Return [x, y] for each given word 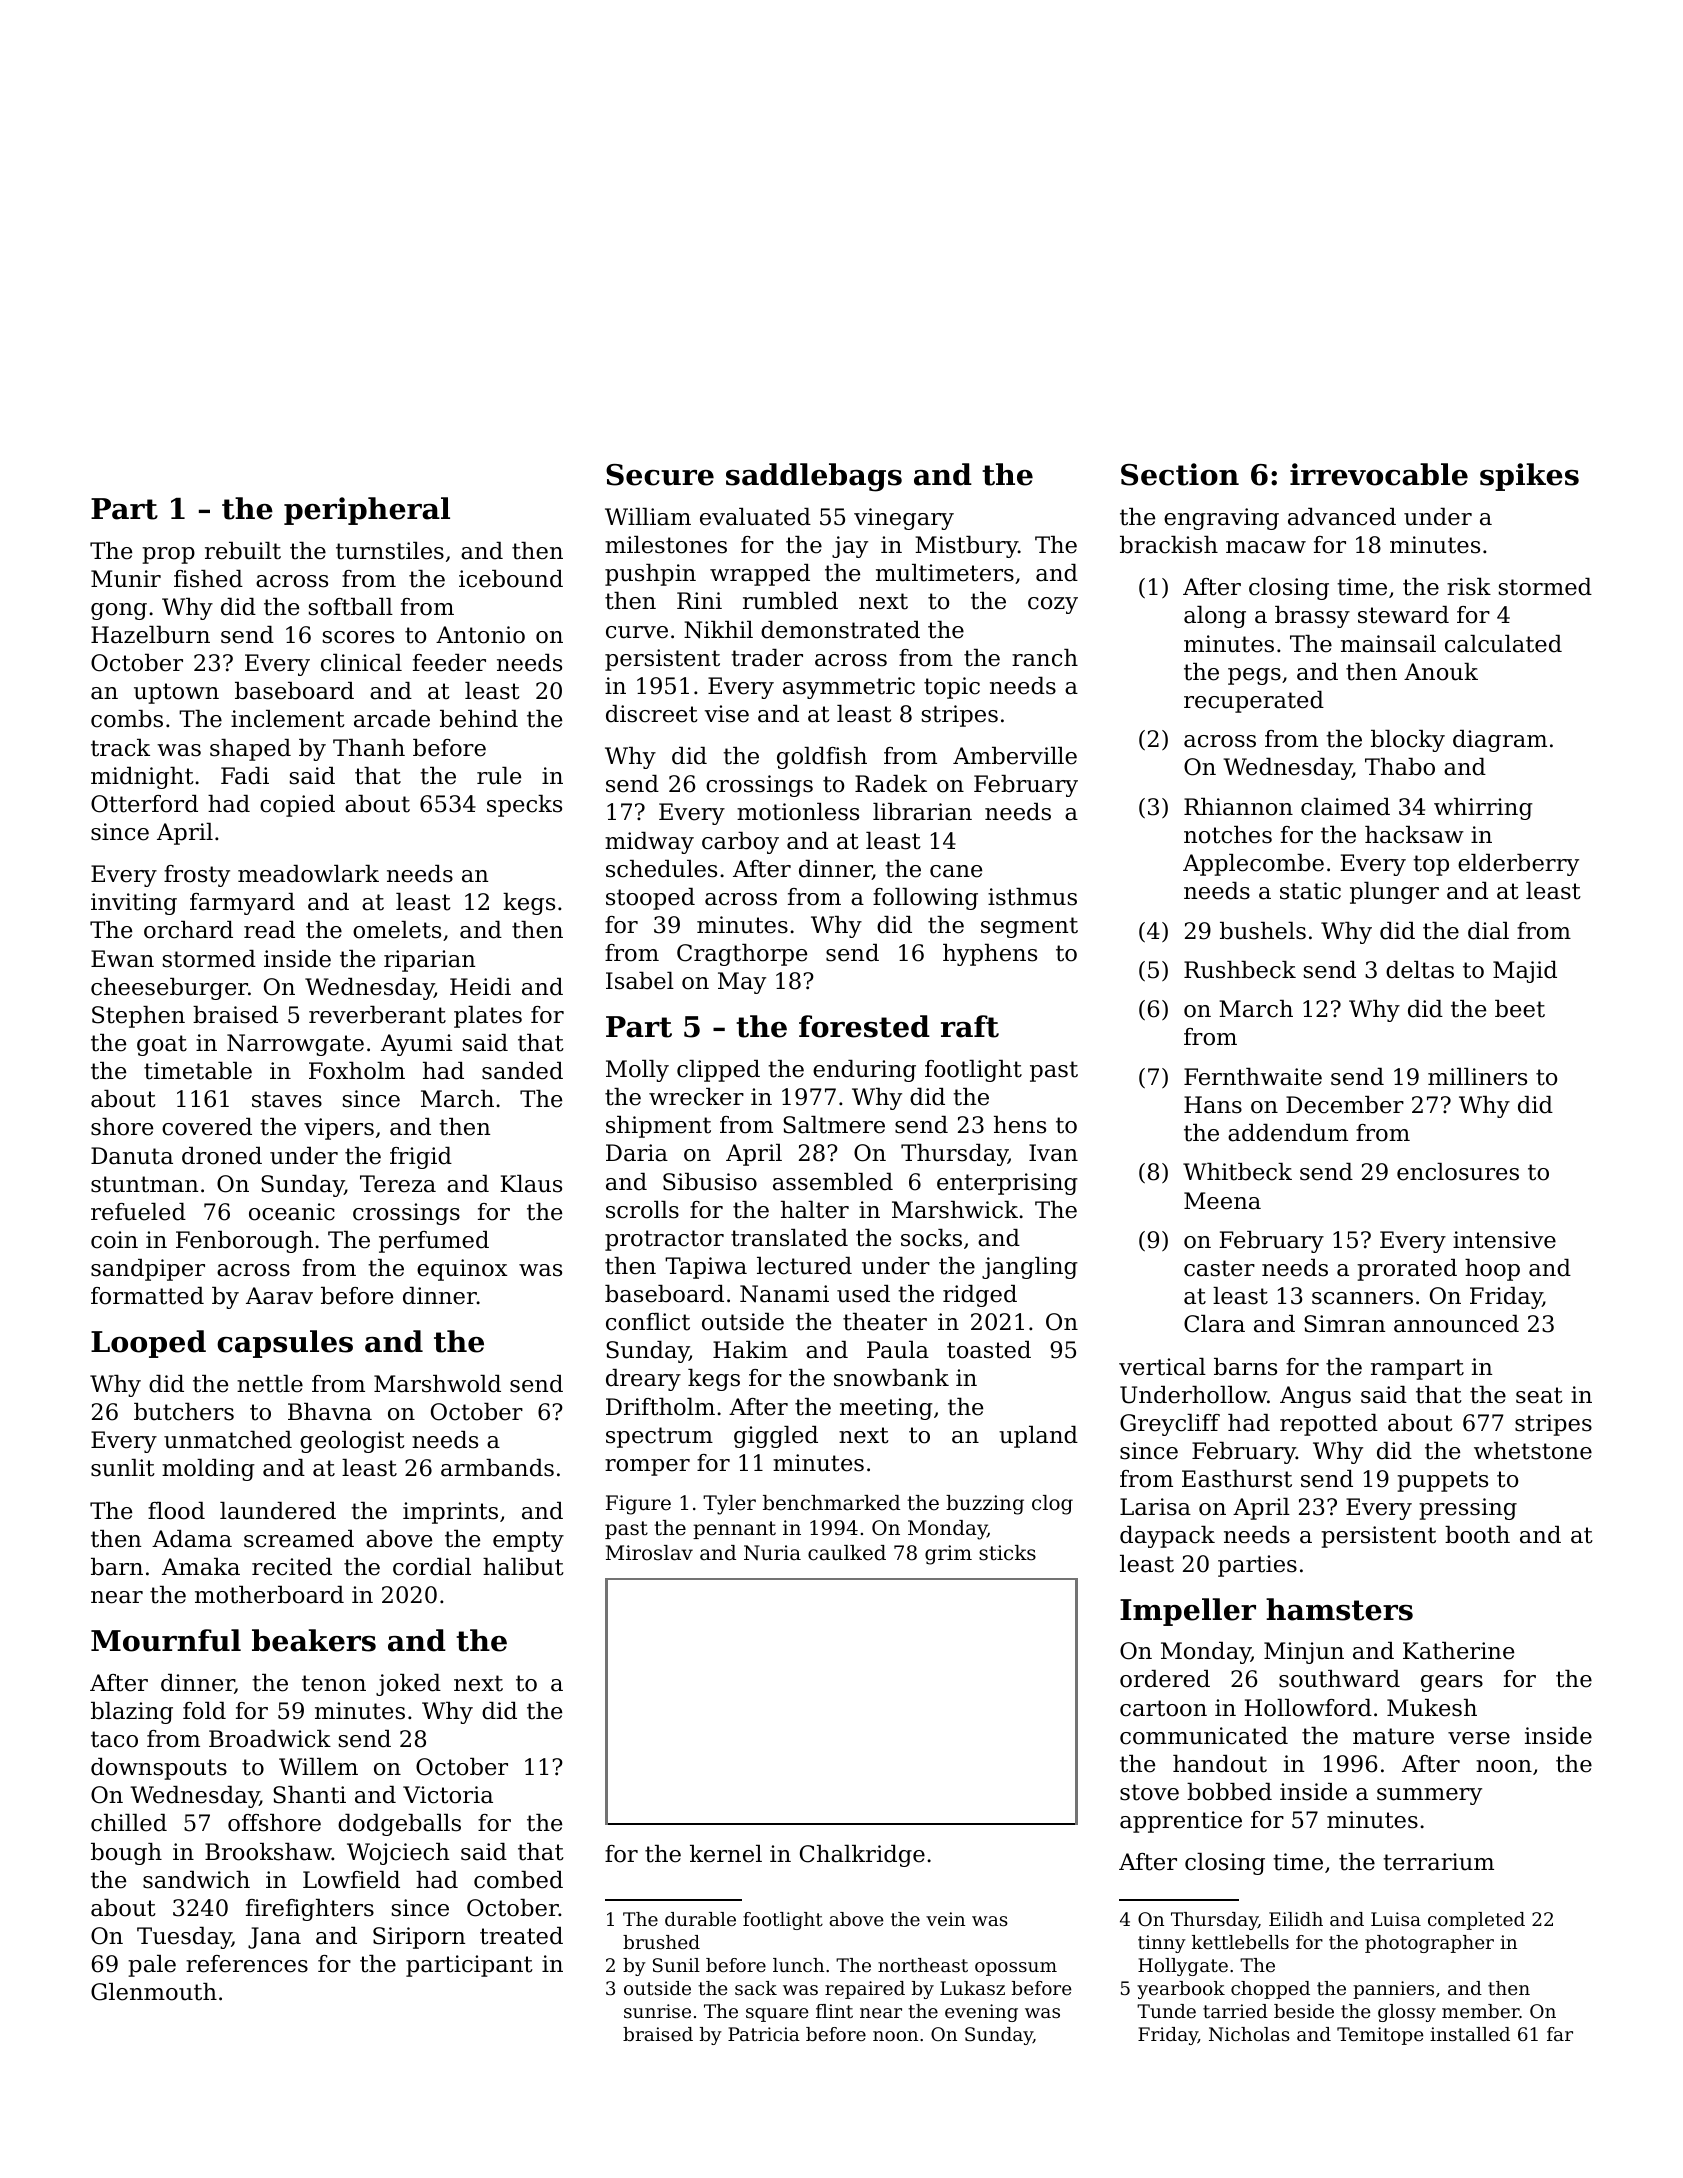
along [1215, 617]
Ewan [122, 959]
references [247, 1964]
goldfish [822, 758]
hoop [1492, 1270]
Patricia [764, 2034]
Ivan [1053, 1153]
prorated [1407, 1270]
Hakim [750, 1350]
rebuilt [243, 551]
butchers [184, 1412]
